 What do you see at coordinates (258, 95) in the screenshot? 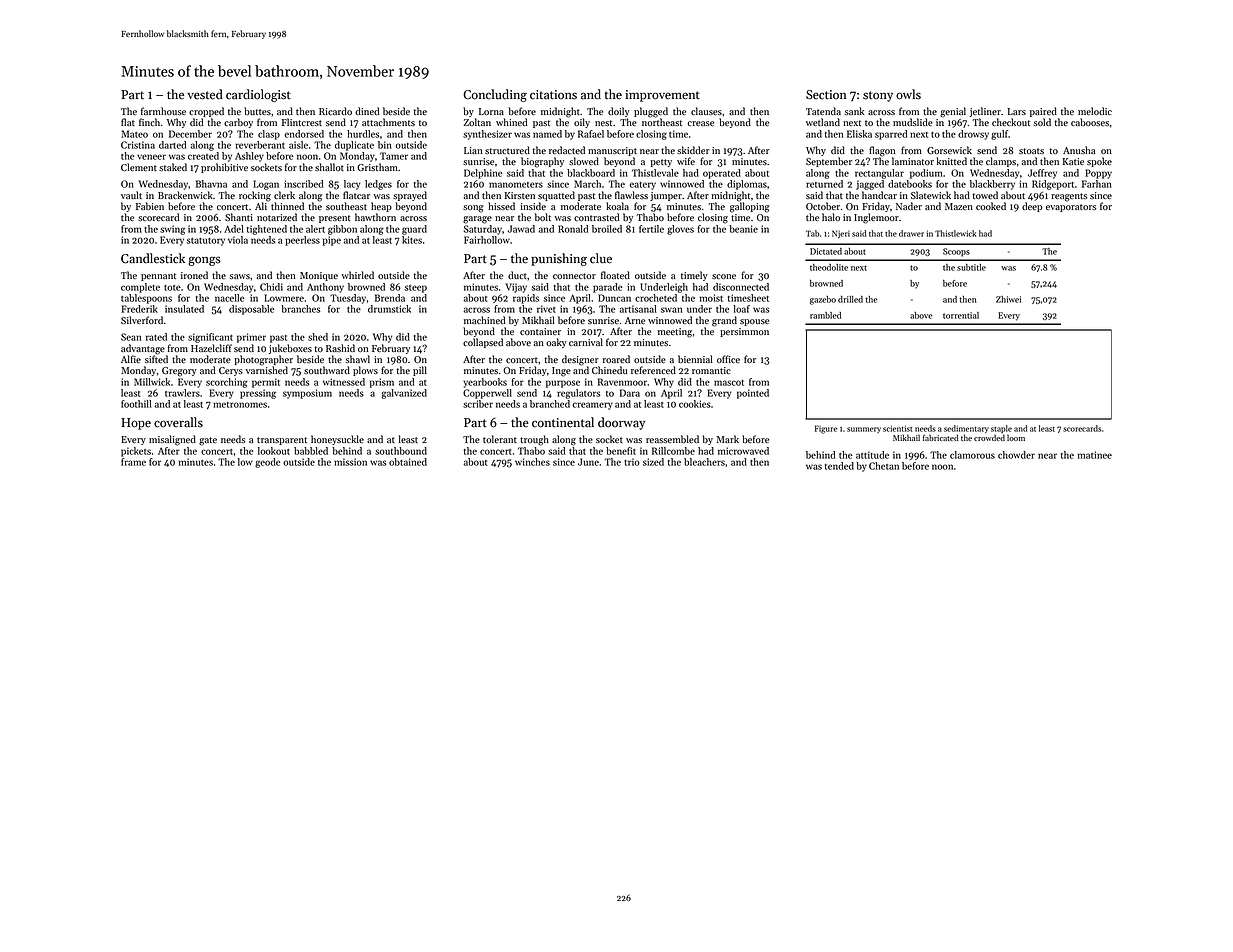
I see `cardiologist` at bounding box center [258, 95].
